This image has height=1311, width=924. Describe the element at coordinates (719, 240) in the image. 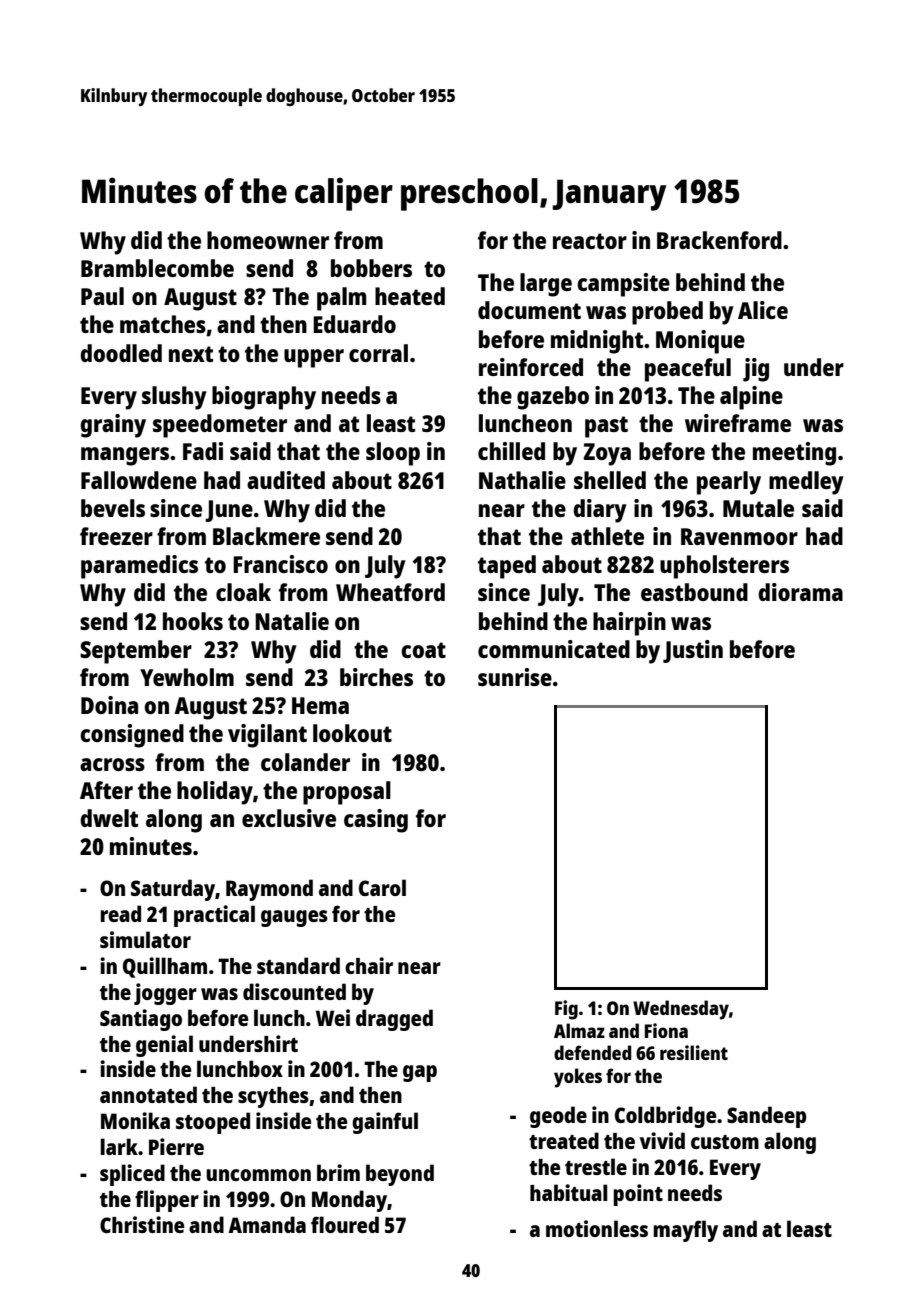

I see `Brackenford` at that location.
